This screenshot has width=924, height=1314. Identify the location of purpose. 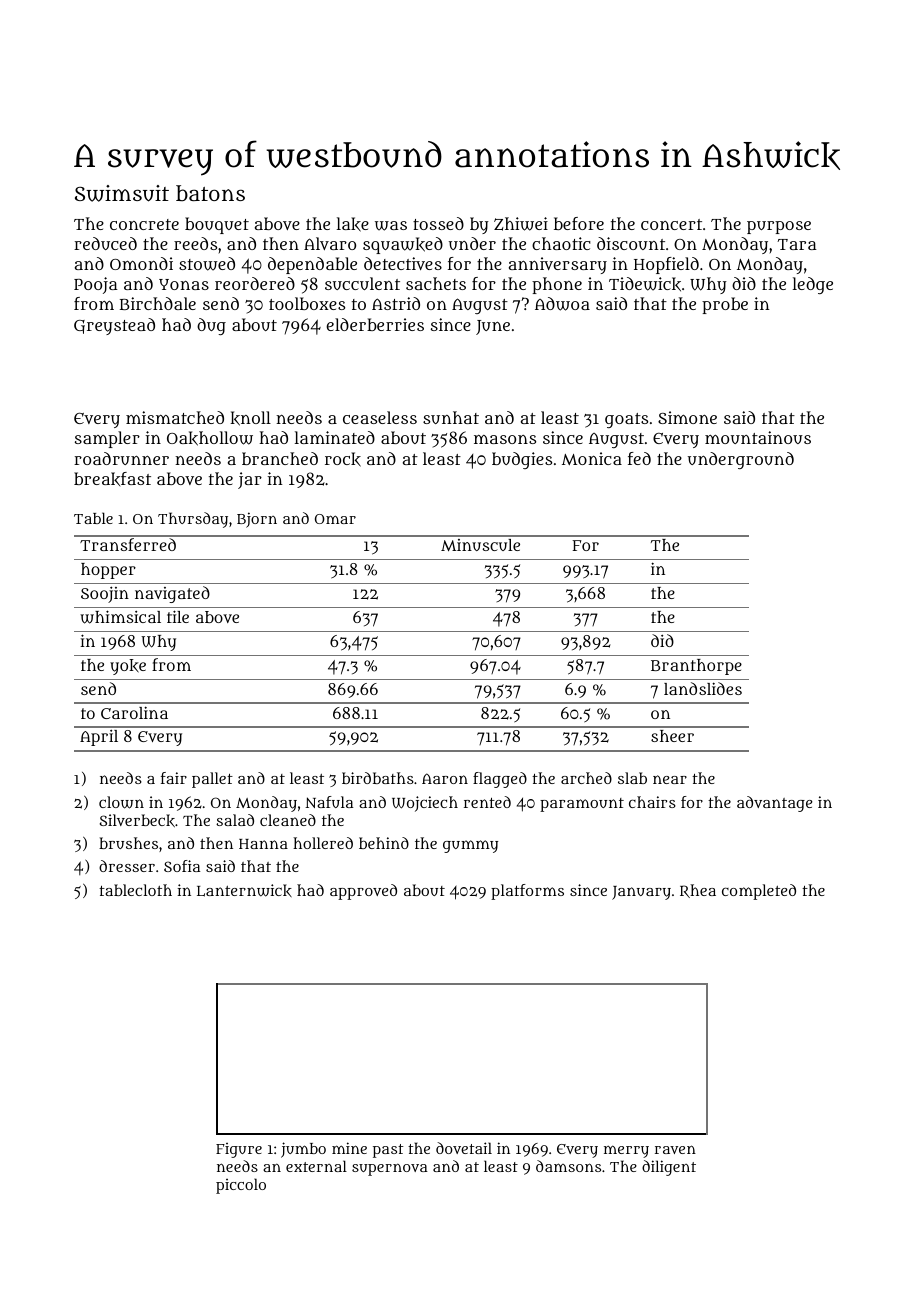
(779, 227).
